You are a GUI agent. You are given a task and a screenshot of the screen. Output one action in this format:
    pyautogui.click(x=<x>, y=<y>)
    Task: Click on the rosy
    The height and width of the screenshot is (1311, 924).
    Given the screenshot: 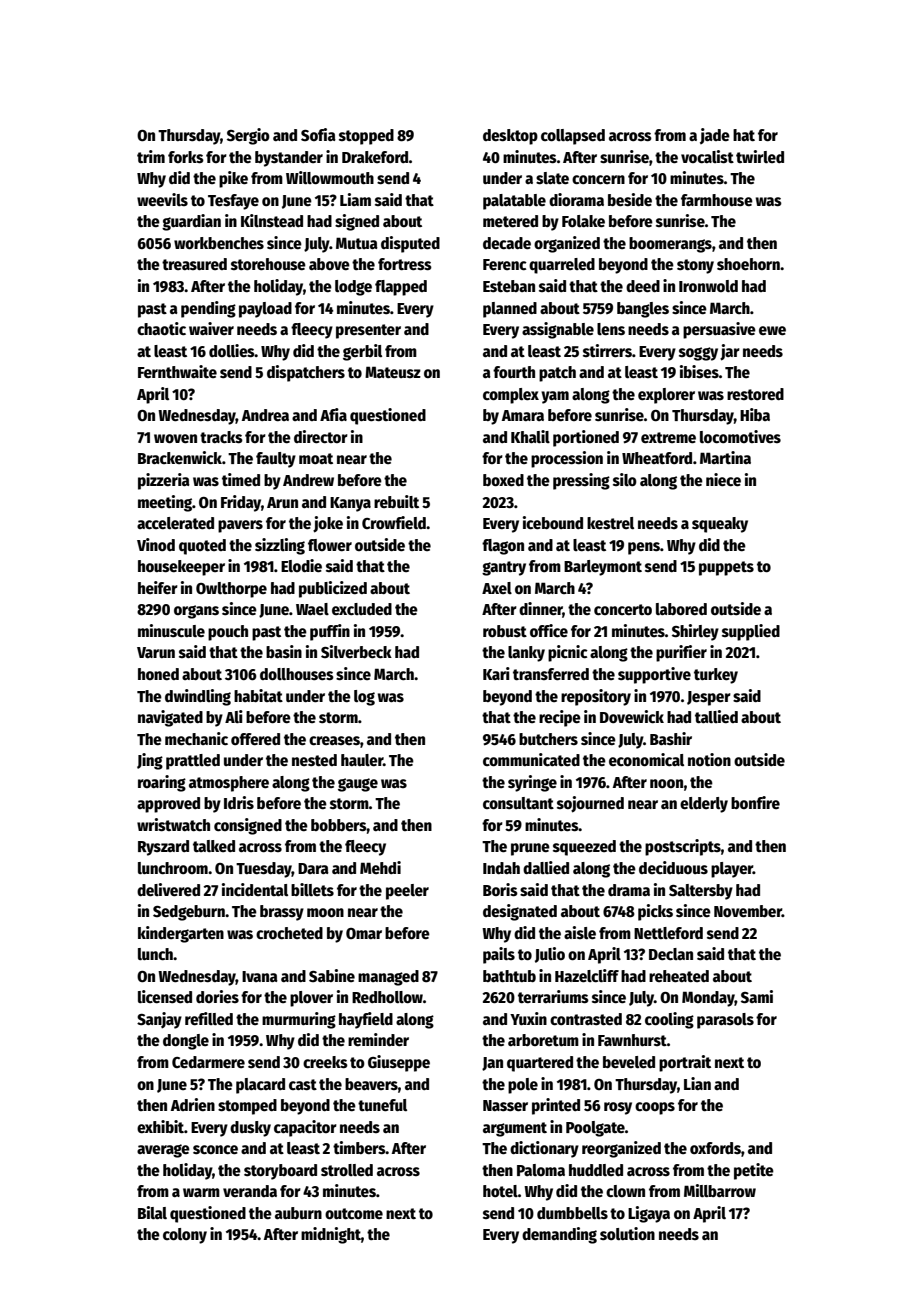 What is the action you would take?
    pyautogui.click(x=618, y=1108)
